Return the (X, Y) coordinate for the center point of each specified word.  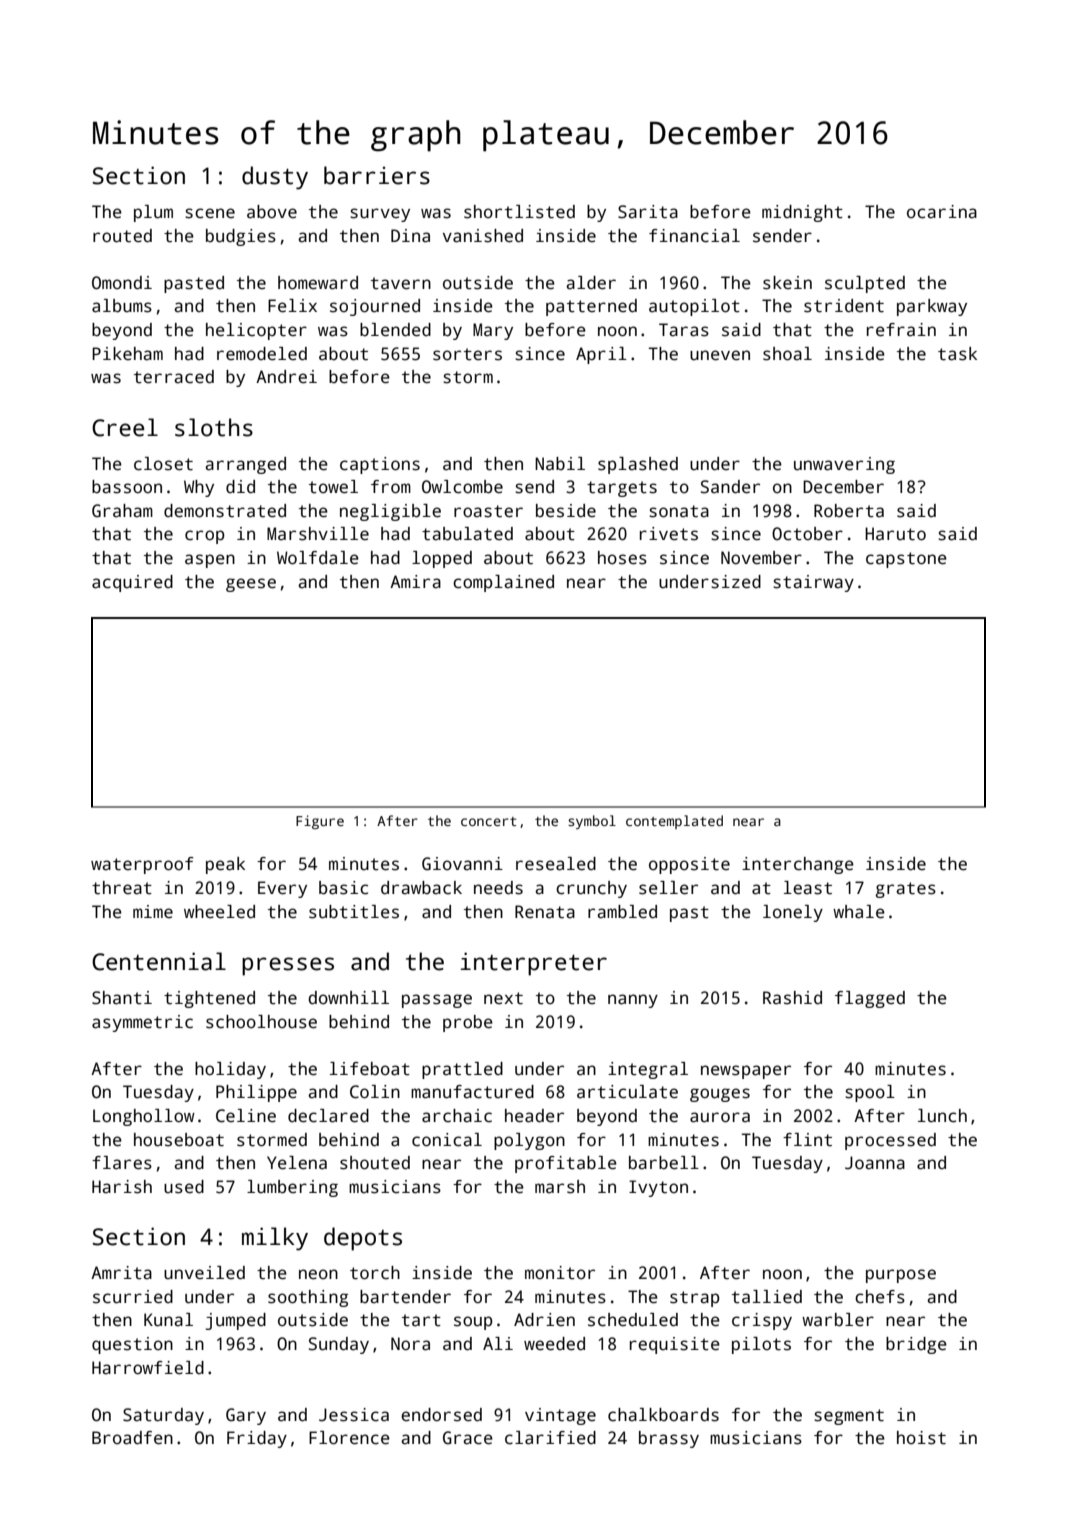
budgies (241, 237)
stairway (813, 583)
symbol (592, 822)
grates (906, 890)
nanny (633, 1001)
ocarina (942, 212)
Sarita (648, 212)
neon (318, 1274)
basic (343, 888)
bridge (916, 1345)
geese (251, 585)
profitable (566, 1164)
